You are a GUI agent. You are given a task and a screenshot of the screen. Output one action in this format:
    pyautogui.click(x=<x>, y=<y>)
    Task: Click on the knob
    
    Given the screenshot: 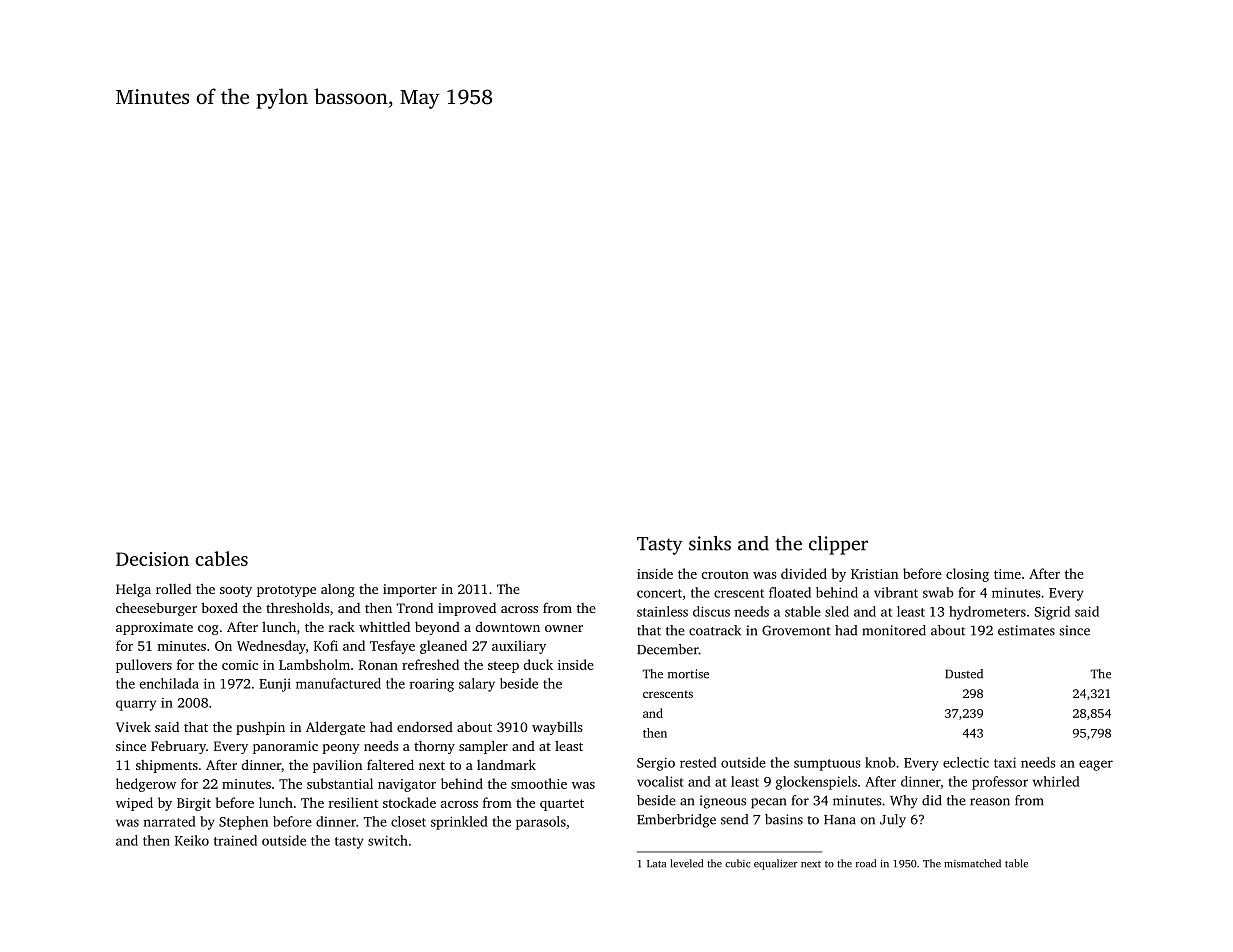 What is the action you would take?
    pyautogui.click(x=880, y=762)
